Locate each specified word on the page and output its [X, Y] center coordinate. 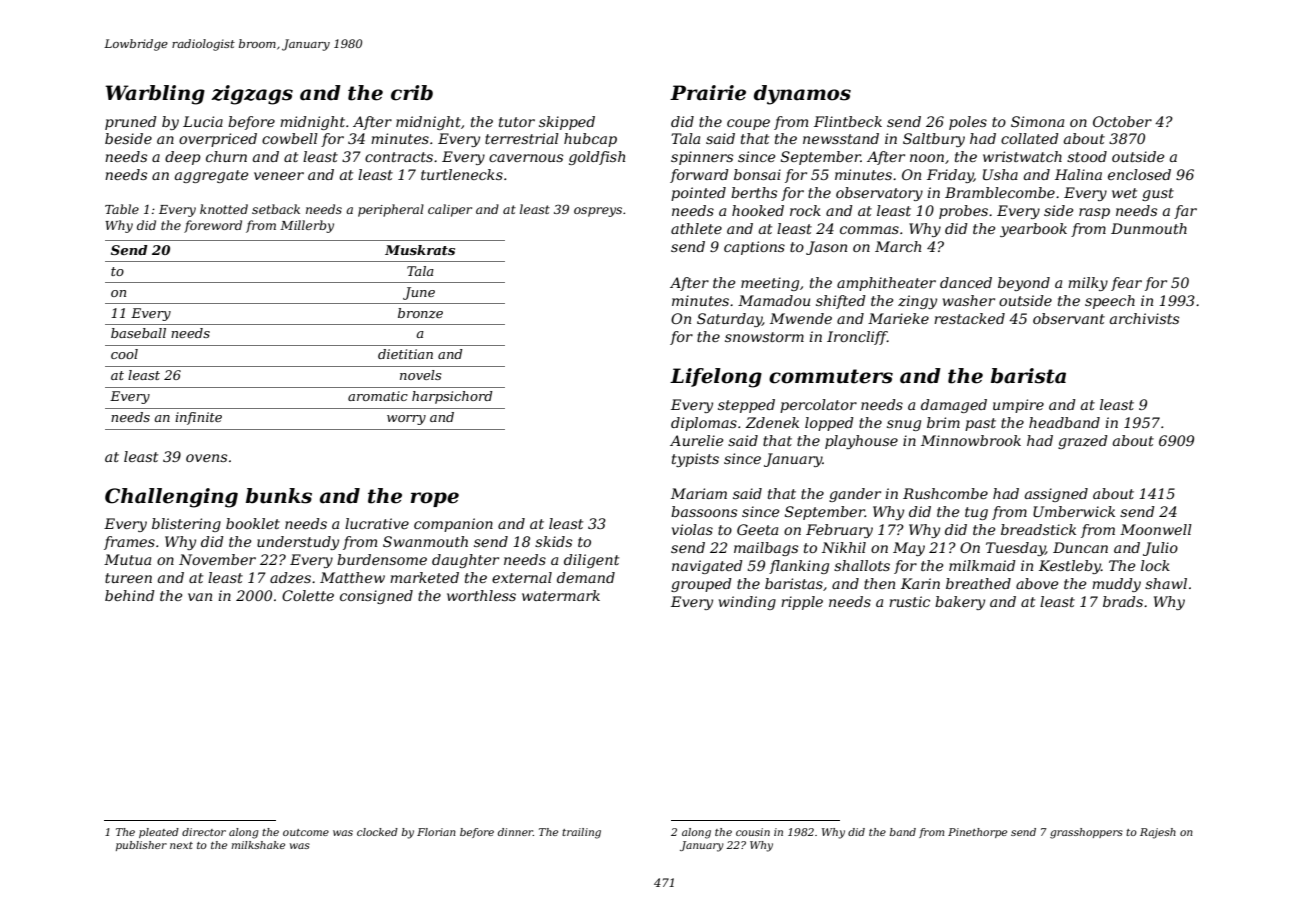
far [1185, 212]
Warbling [155, 95]
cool [124, 354]
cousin [753, 832]
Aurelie [697, 440]
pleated [159, 833]
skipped [567, 123]
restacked [969, 318]
